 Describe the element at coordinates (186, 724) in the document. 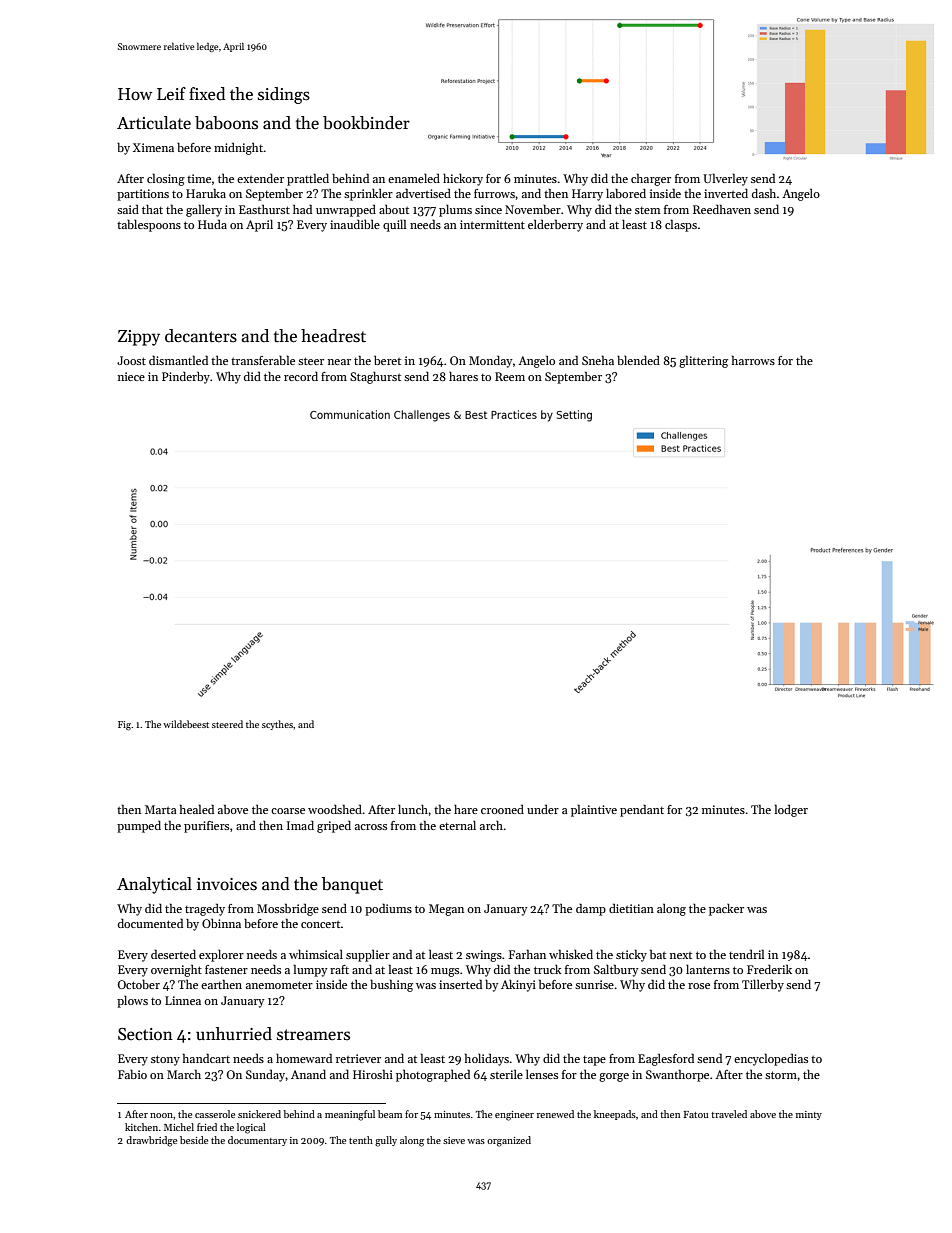

I see `wildebeest` at that location.
